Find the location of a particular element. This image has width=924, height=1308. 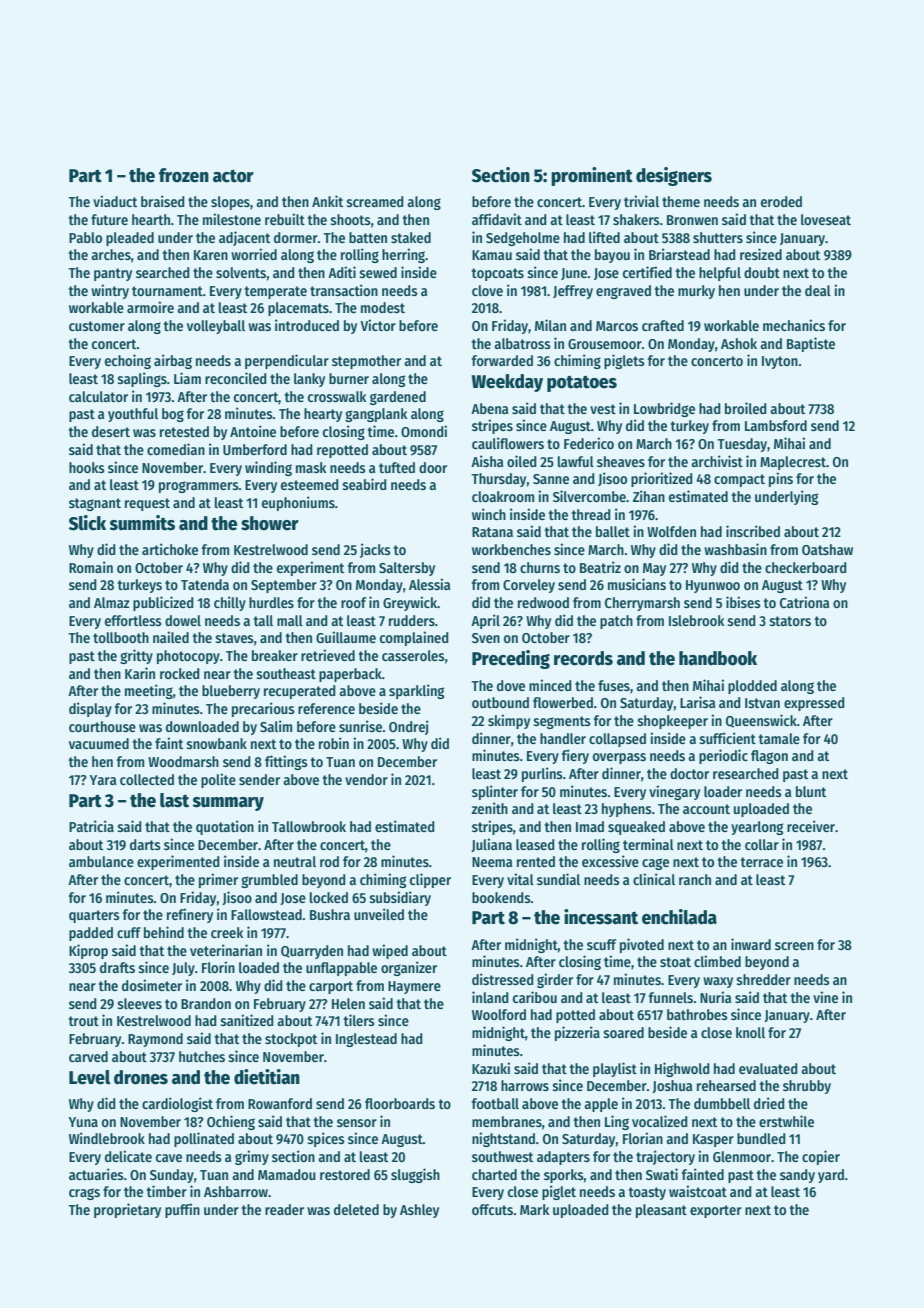

staked is located at coordinates (411, 237).
